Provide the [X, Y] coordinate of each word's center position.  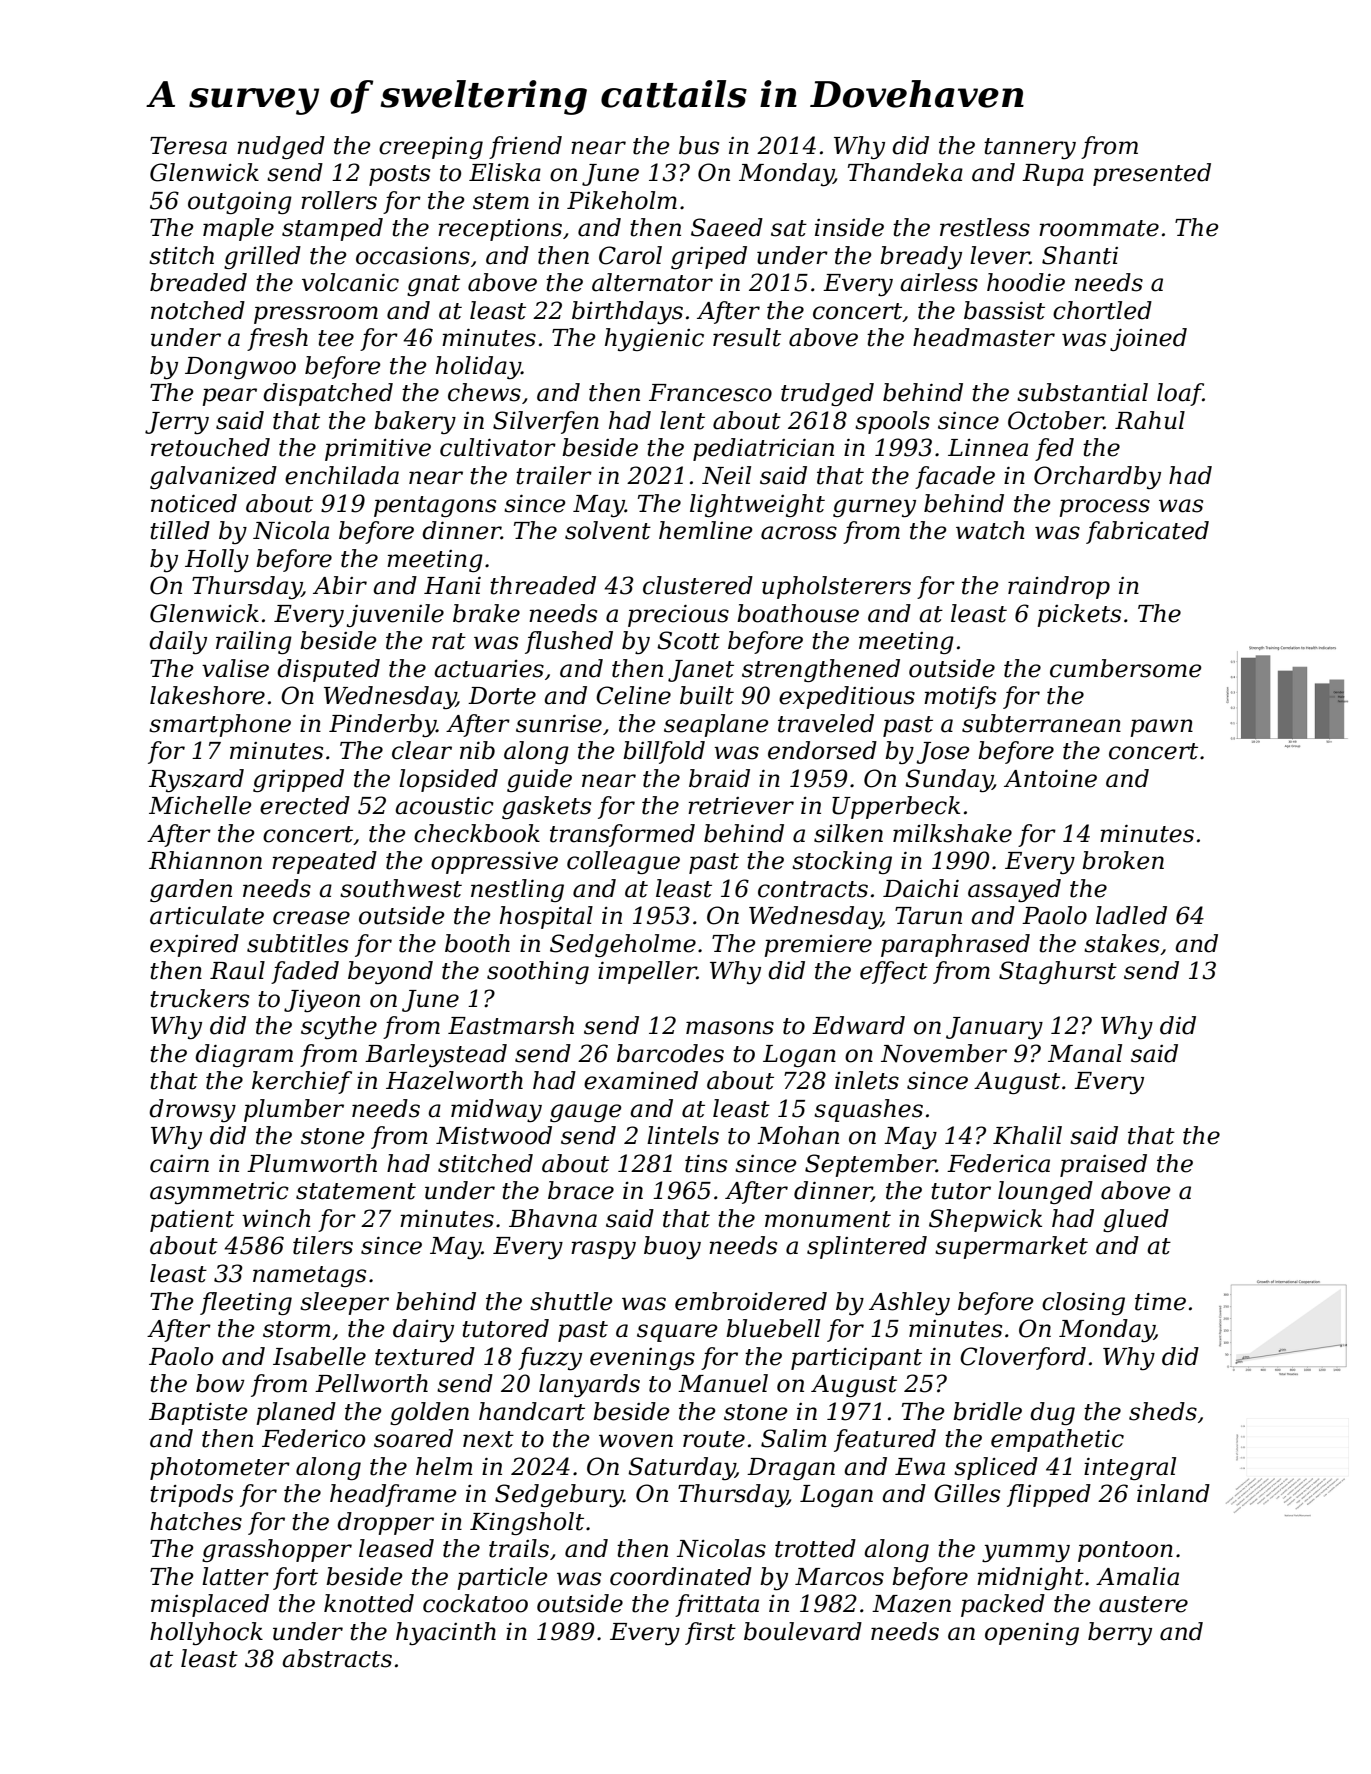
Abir [340, 585]
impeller [647, 972]
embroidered [751, 1301]
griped [709, 257]
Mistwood [494, 1135]
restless [985, 227]
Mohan [798, 1135]
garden [191, 890]
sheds [1163, 1411]
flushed [569, 642]
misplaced [210, 1605]
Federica [998, 1163]
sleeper [344, 1303]
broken [1123, 860]
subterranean [1041, 723]
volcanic [350, 282]
